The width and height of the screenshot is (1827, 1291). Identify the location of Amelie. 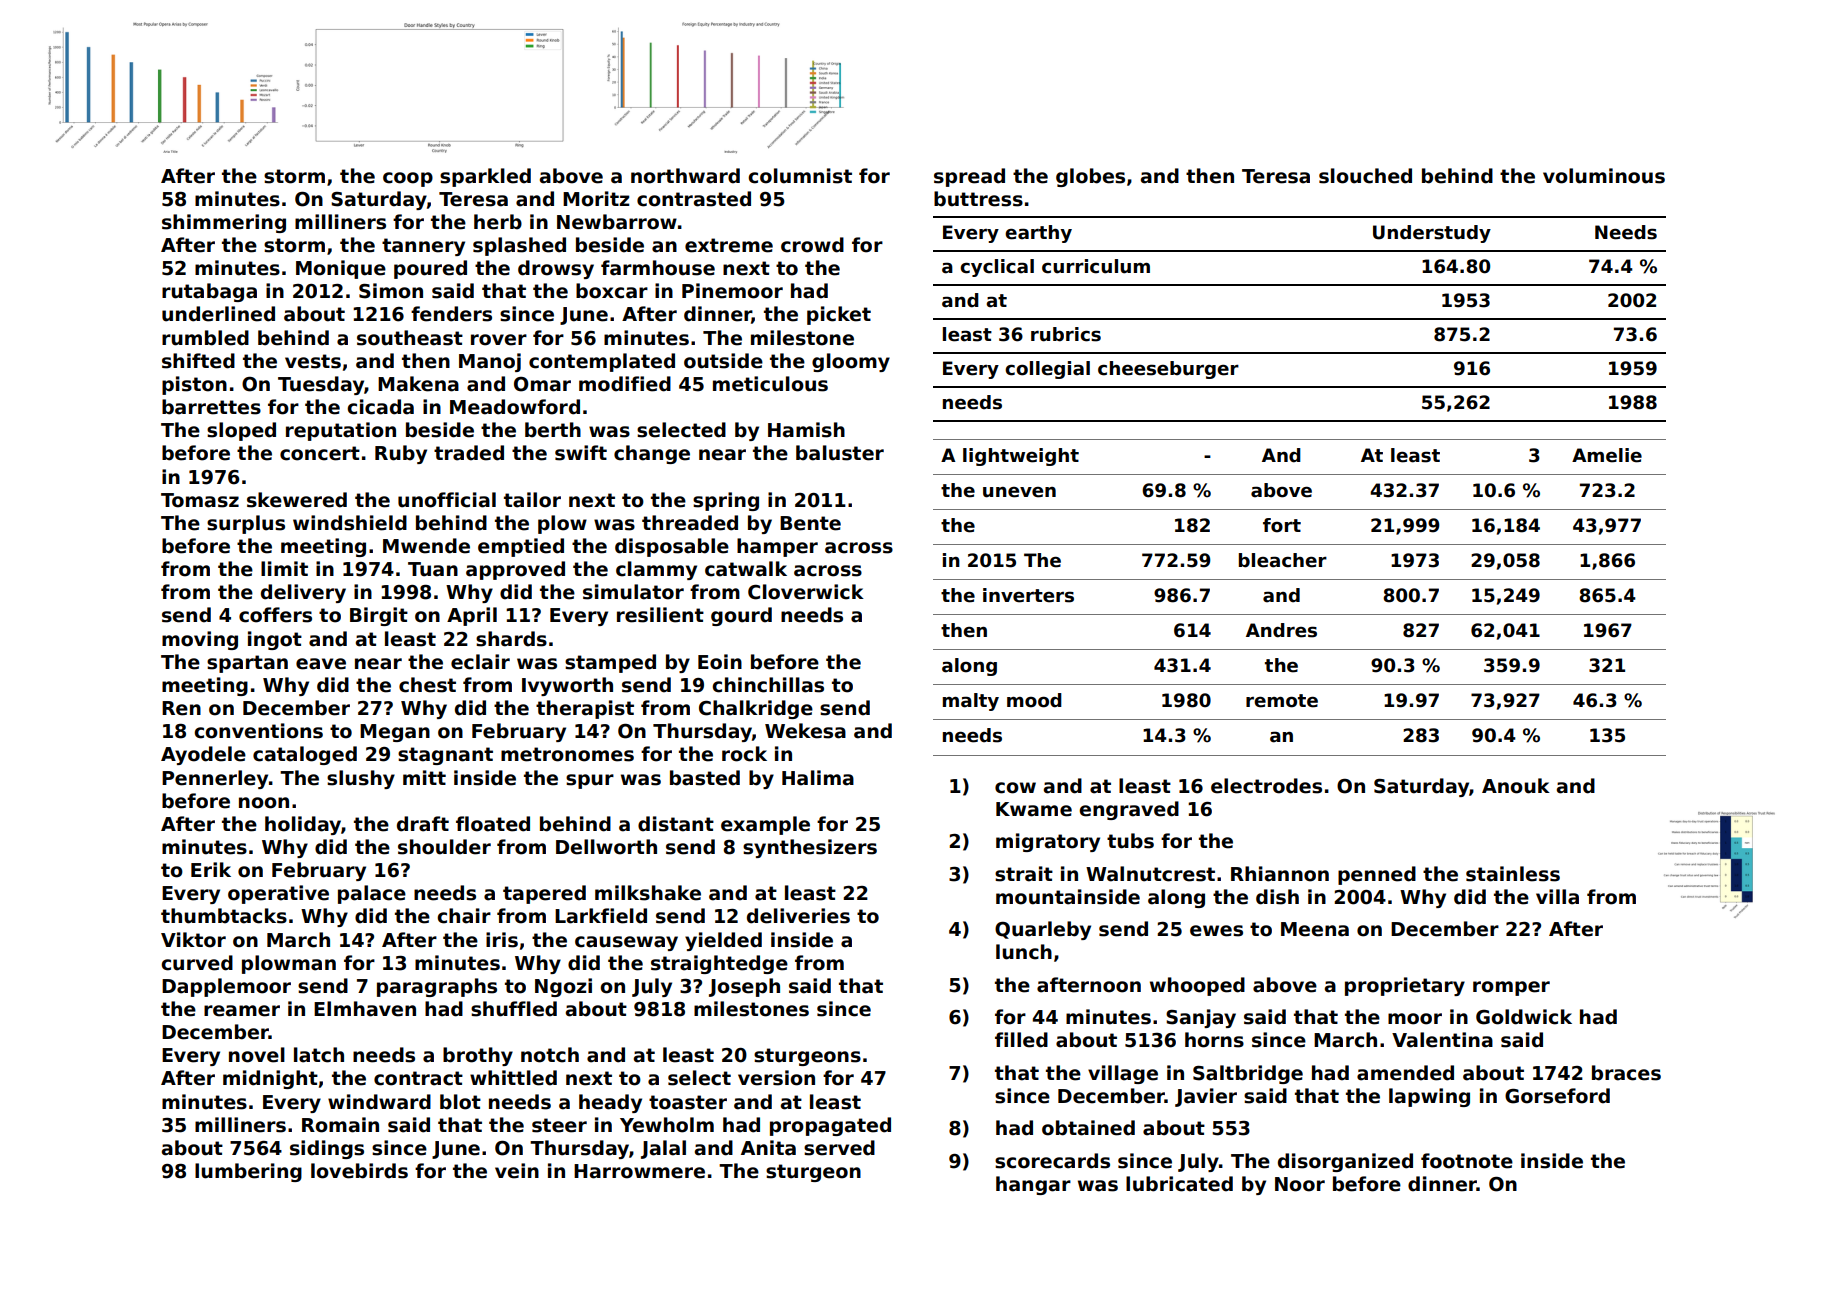
(1607, 455).
